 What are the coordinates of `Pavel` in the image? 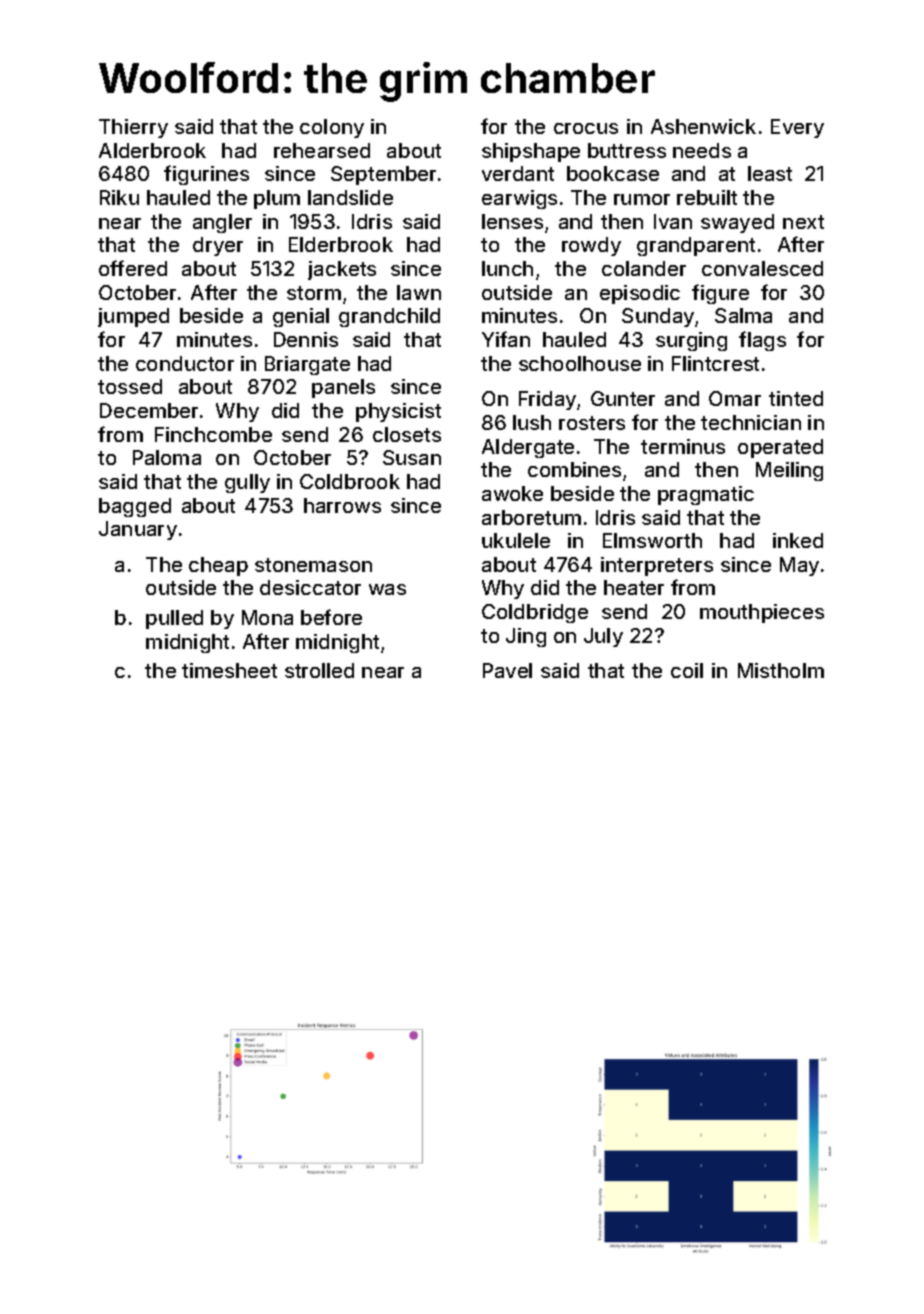 It's located at (507, 670).
